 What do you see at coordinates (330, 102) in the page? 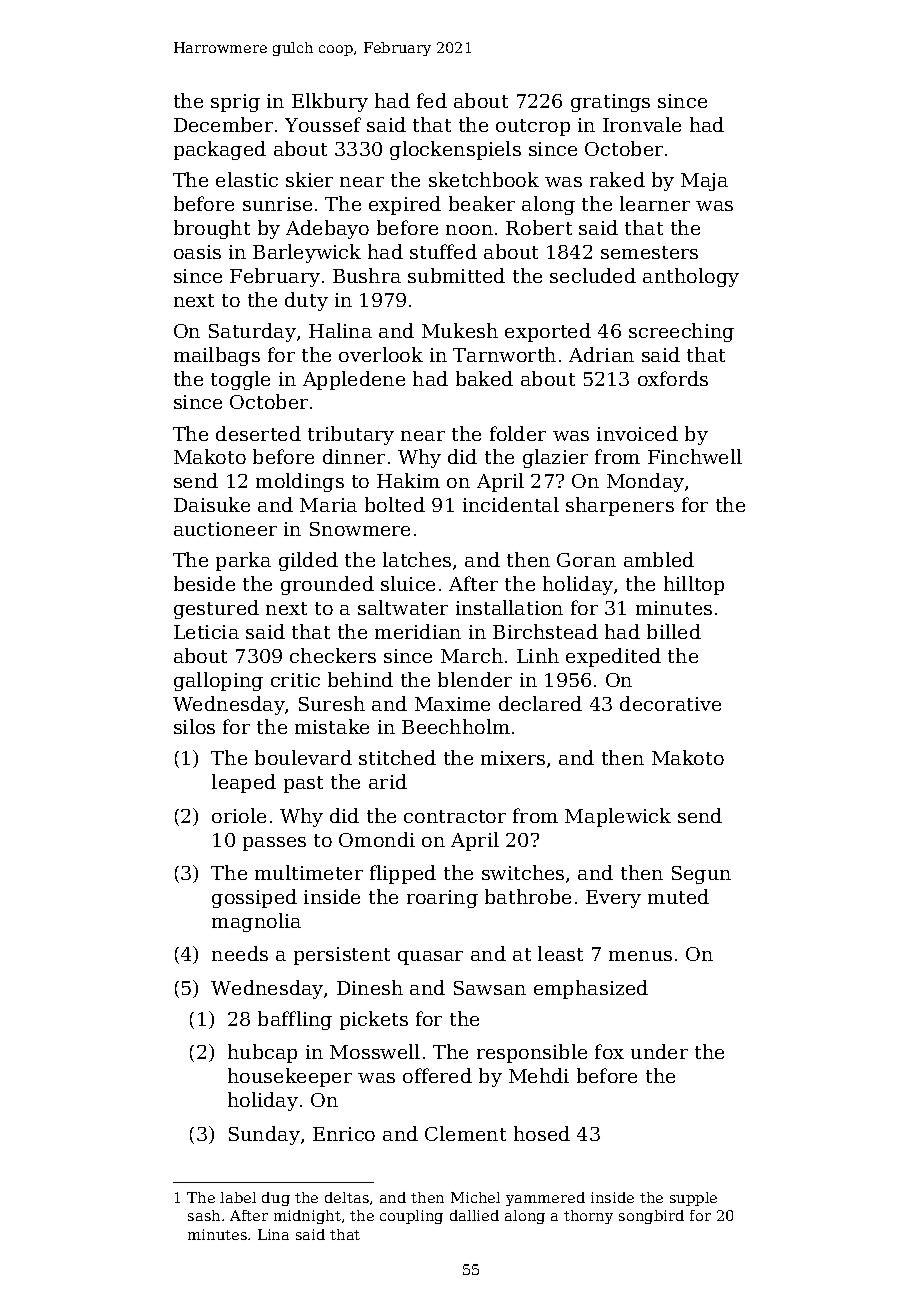
I see `Elkbury` at bounding box center [330, 102].
